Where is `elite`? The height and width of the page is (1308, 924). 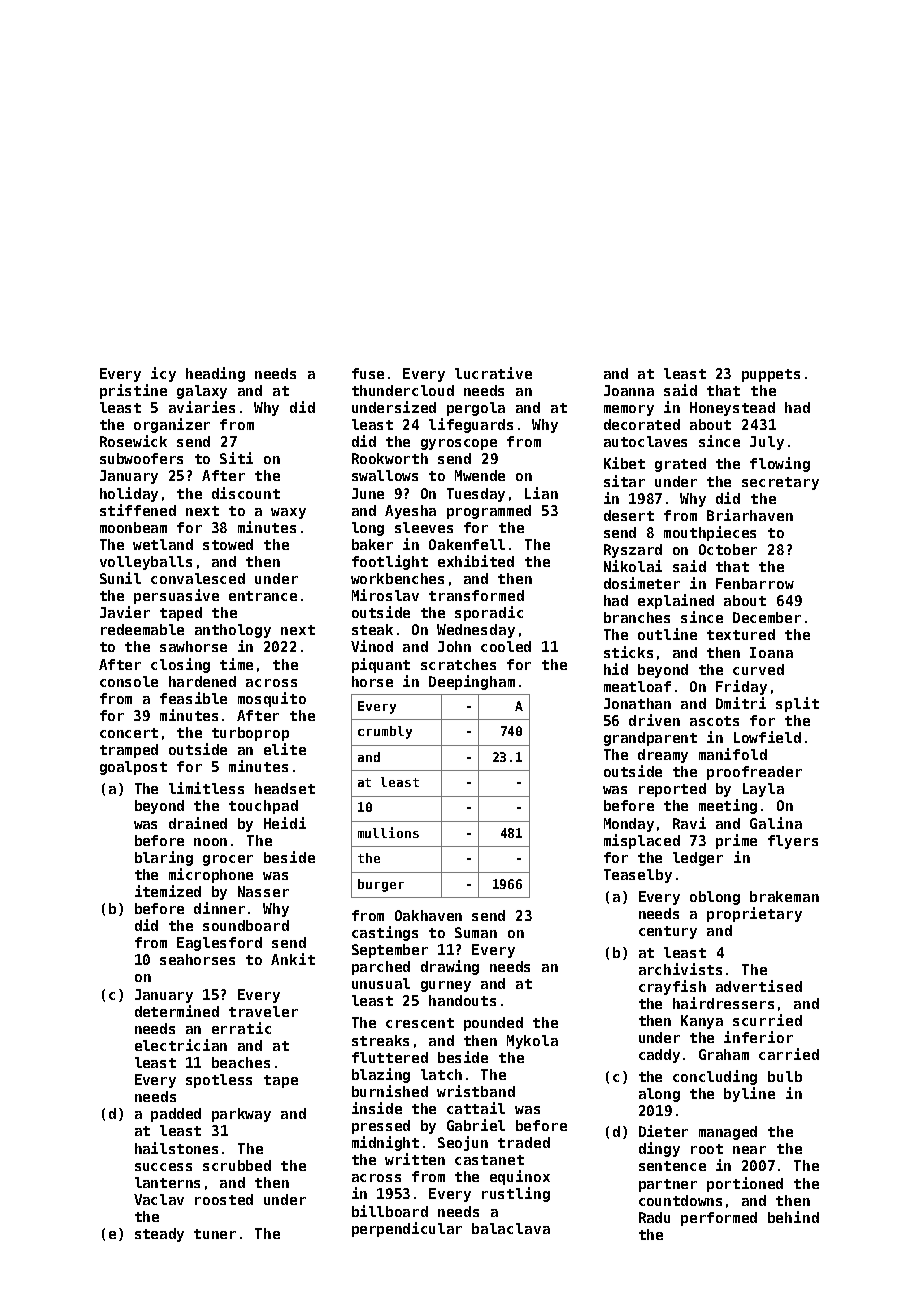
elite is located at coordinates (285, 749).
